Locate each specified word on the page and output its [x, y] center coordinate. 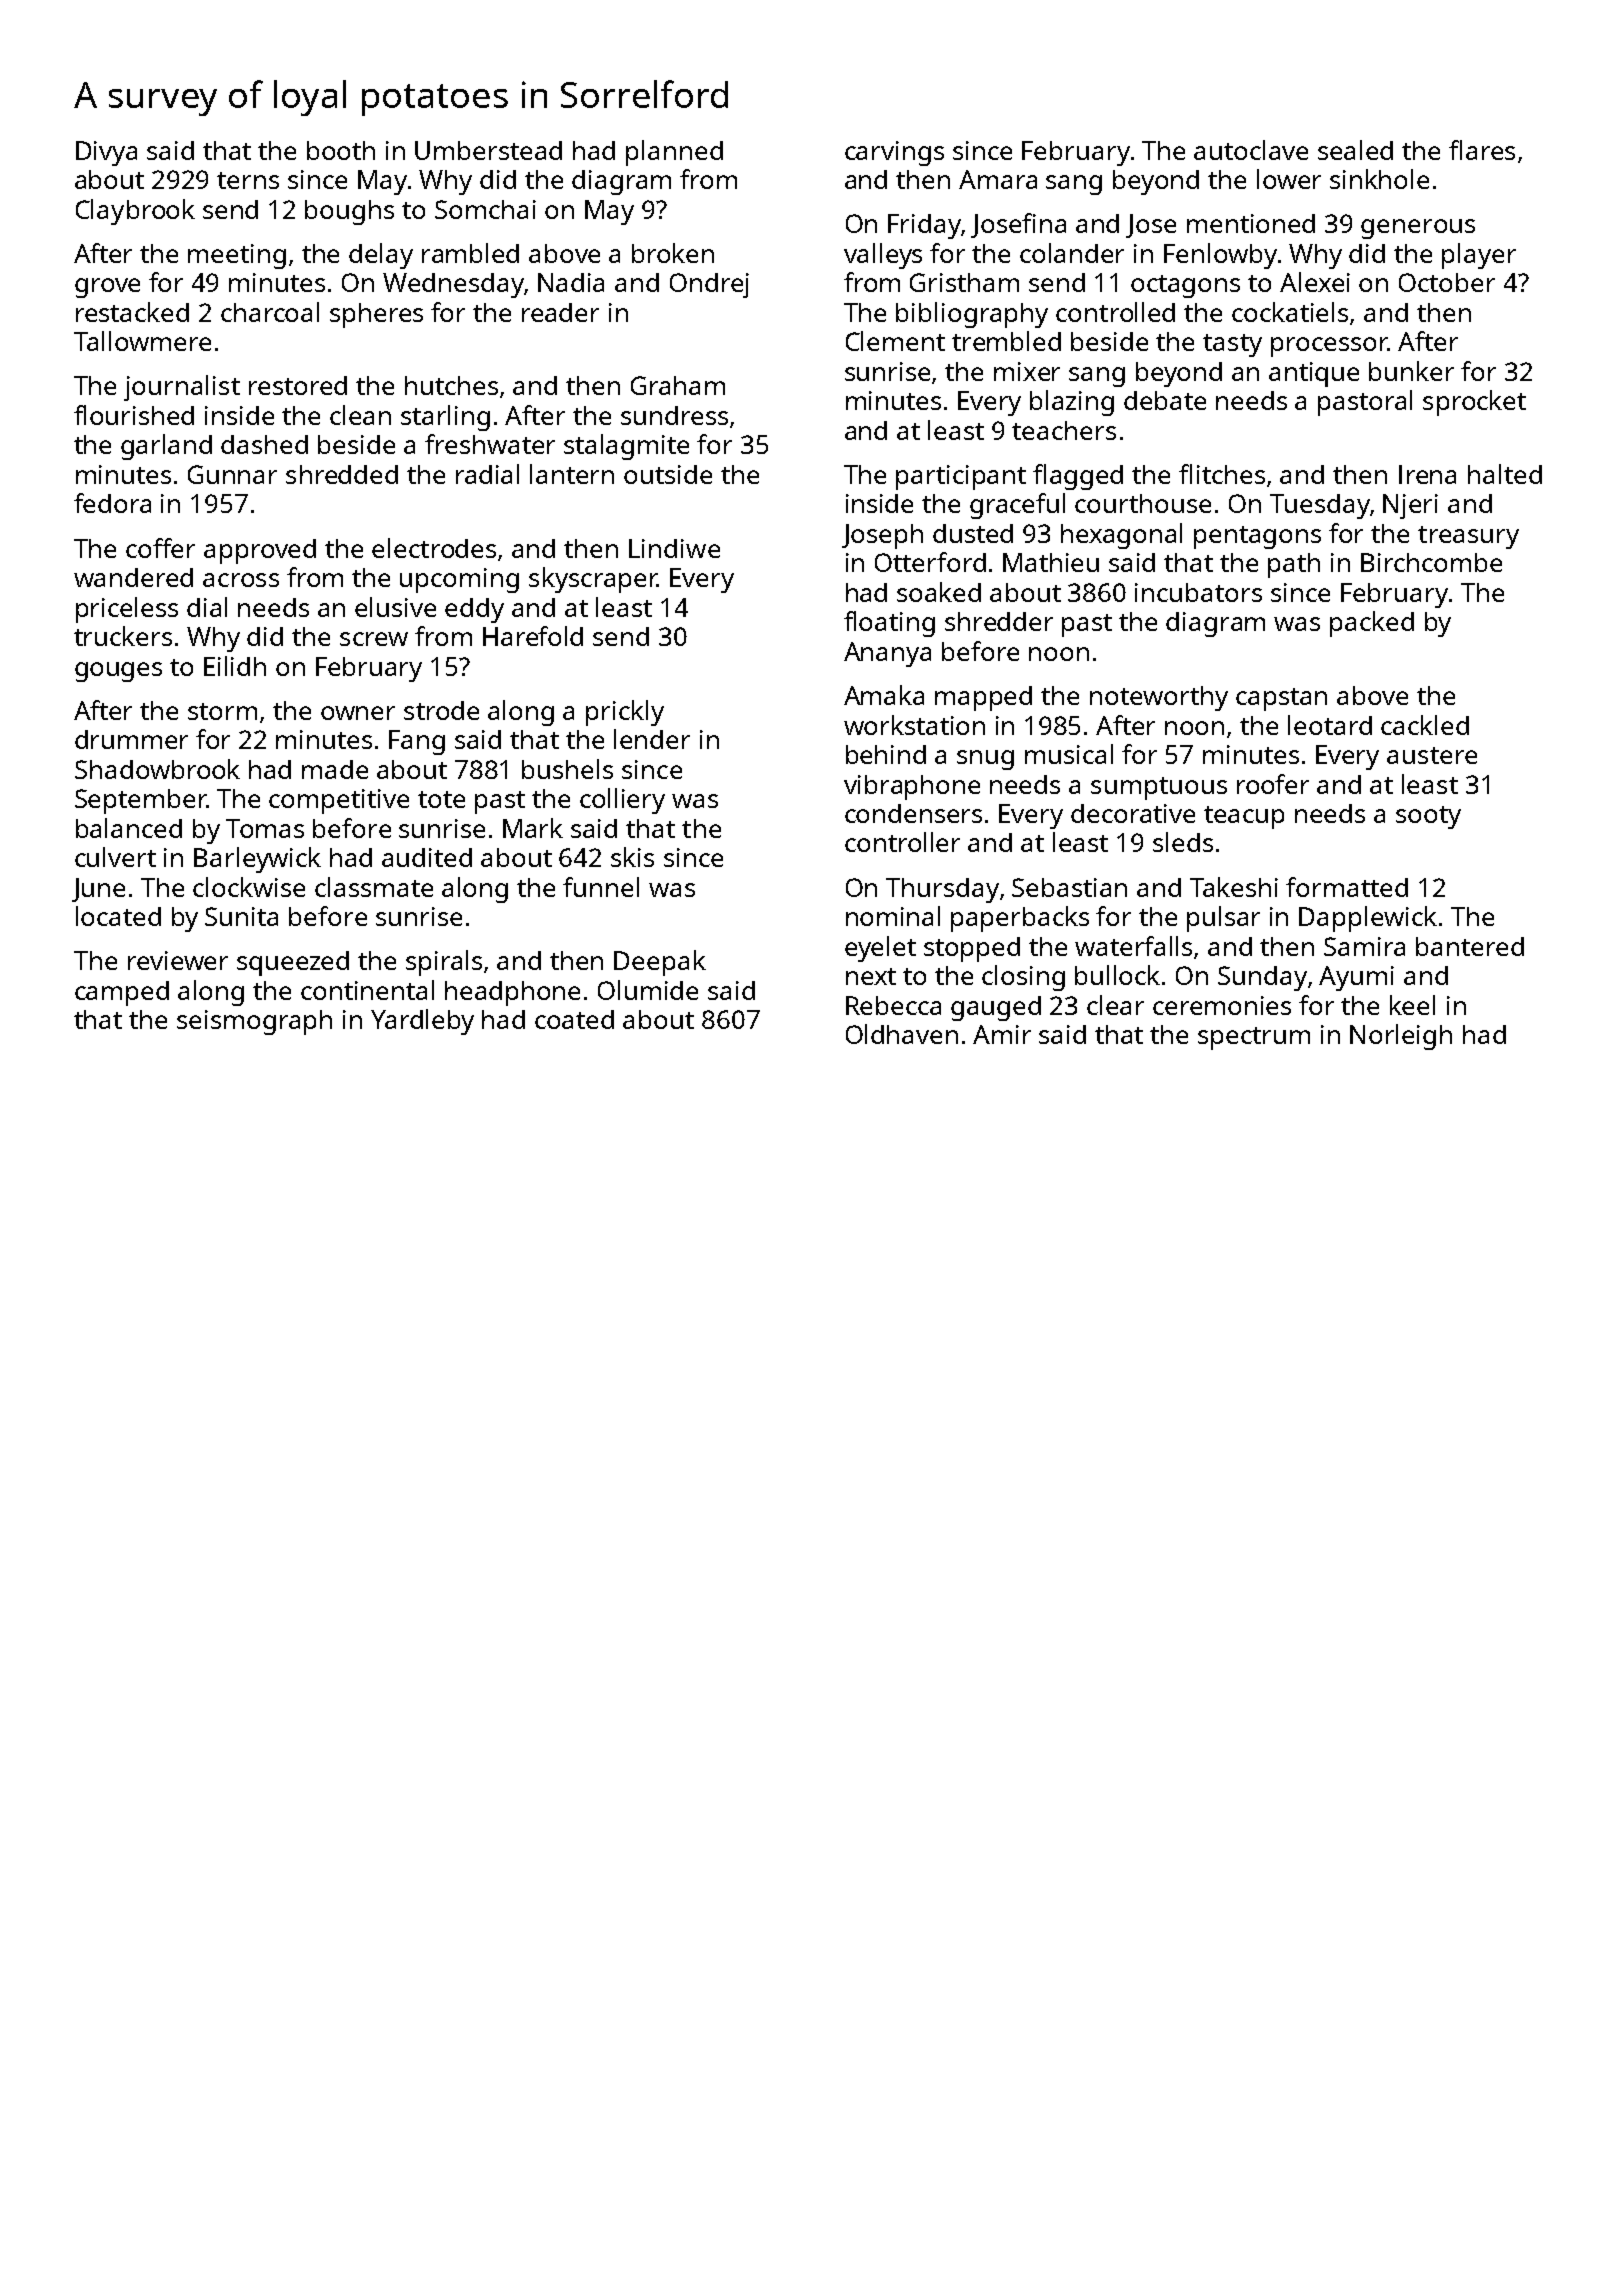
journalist [182, 388]
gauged [996, 1008]
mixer [1027, 371]
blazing [1072, 403]
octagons [1185, 286]
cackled [1425, 725]
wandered [133, 577]
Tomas [265, 828]
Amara [998, 179]
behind [886, 754]
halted [1505, 474]
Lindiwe [674, 548]
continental [367, 990]
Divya [106, 153]
